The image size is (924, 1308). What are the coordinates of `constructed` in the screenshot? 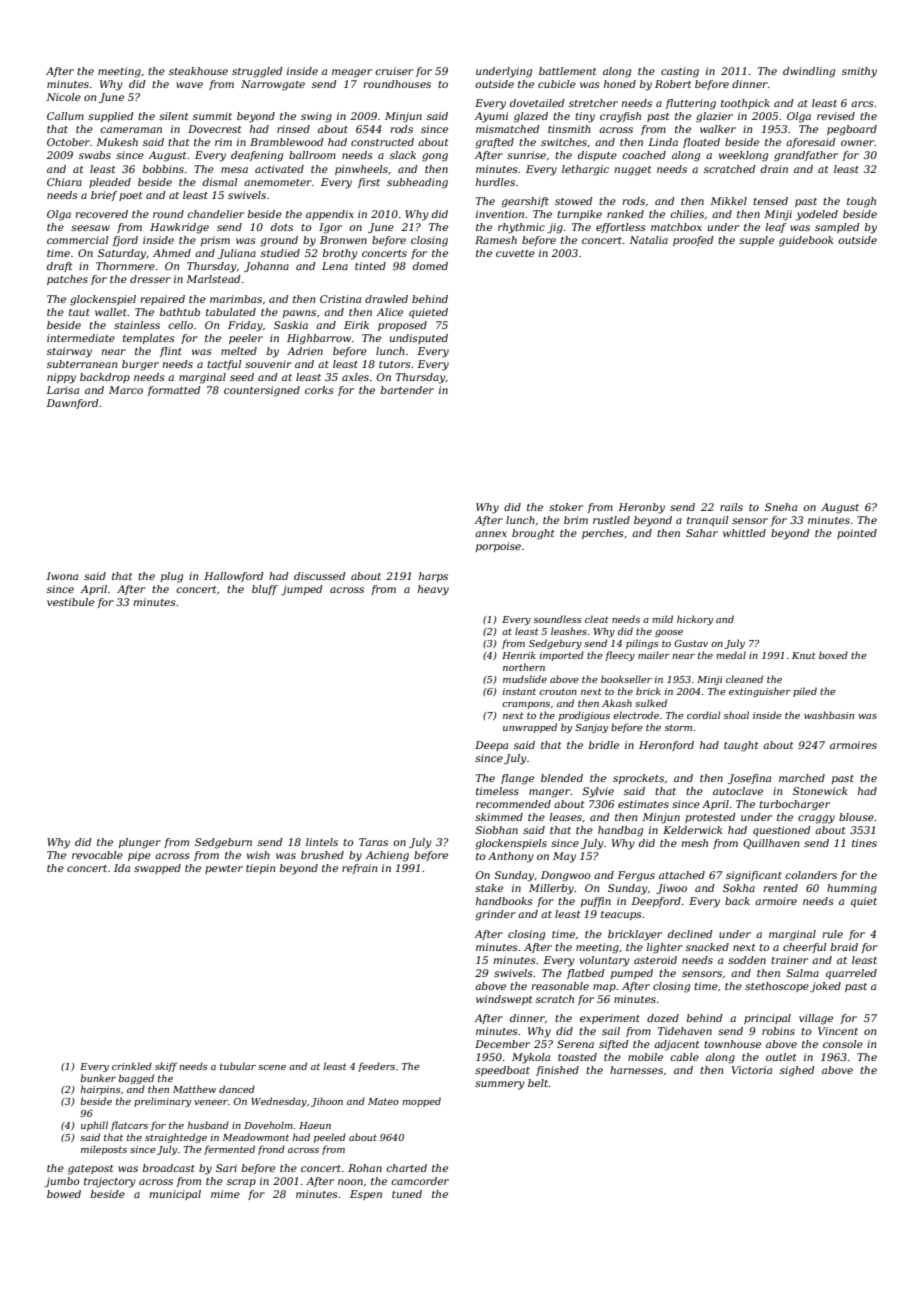 It's located at (382, 142).
